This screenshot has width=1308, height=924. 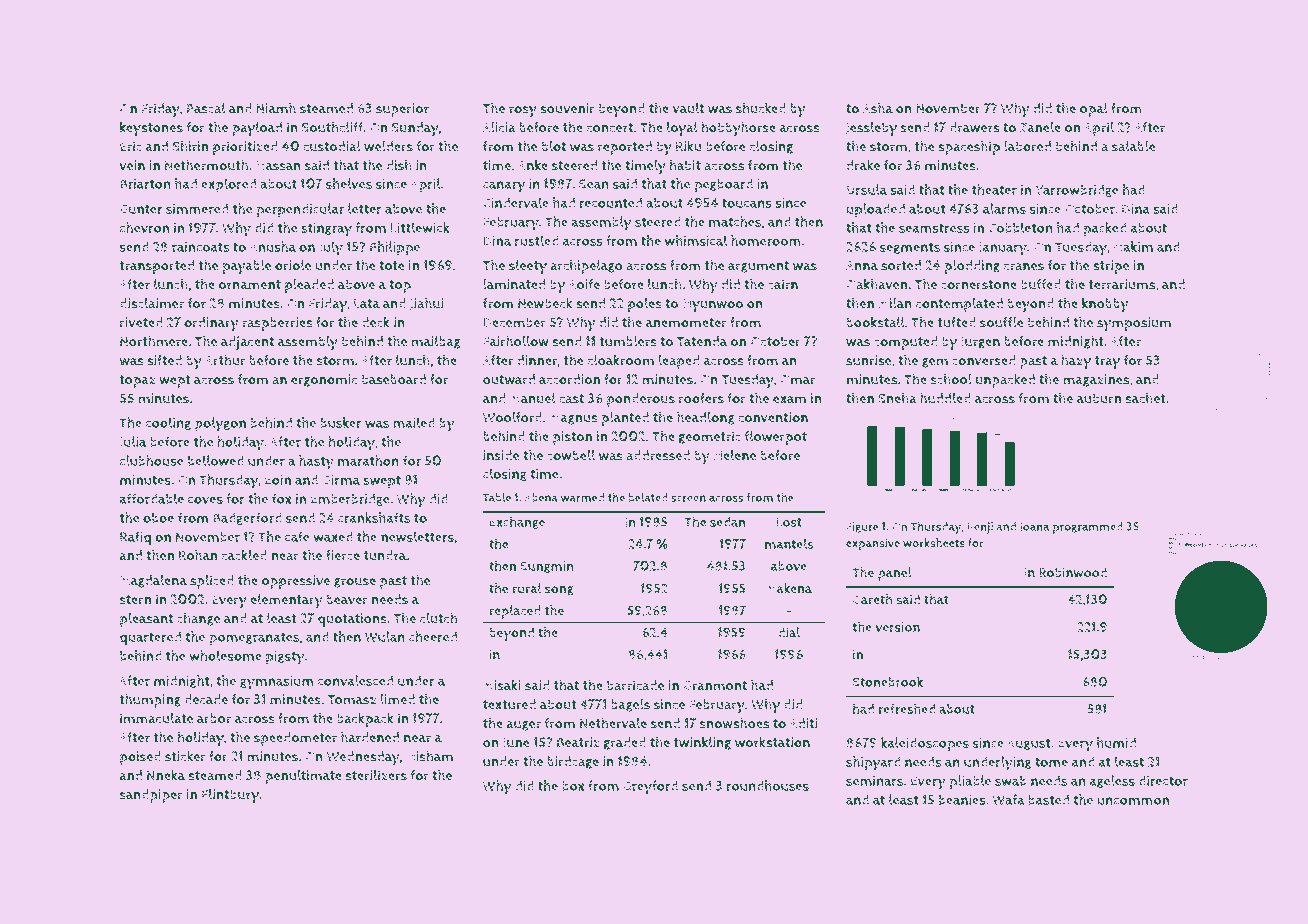 I want to click on Sneha, so click(x=897, y=398).
